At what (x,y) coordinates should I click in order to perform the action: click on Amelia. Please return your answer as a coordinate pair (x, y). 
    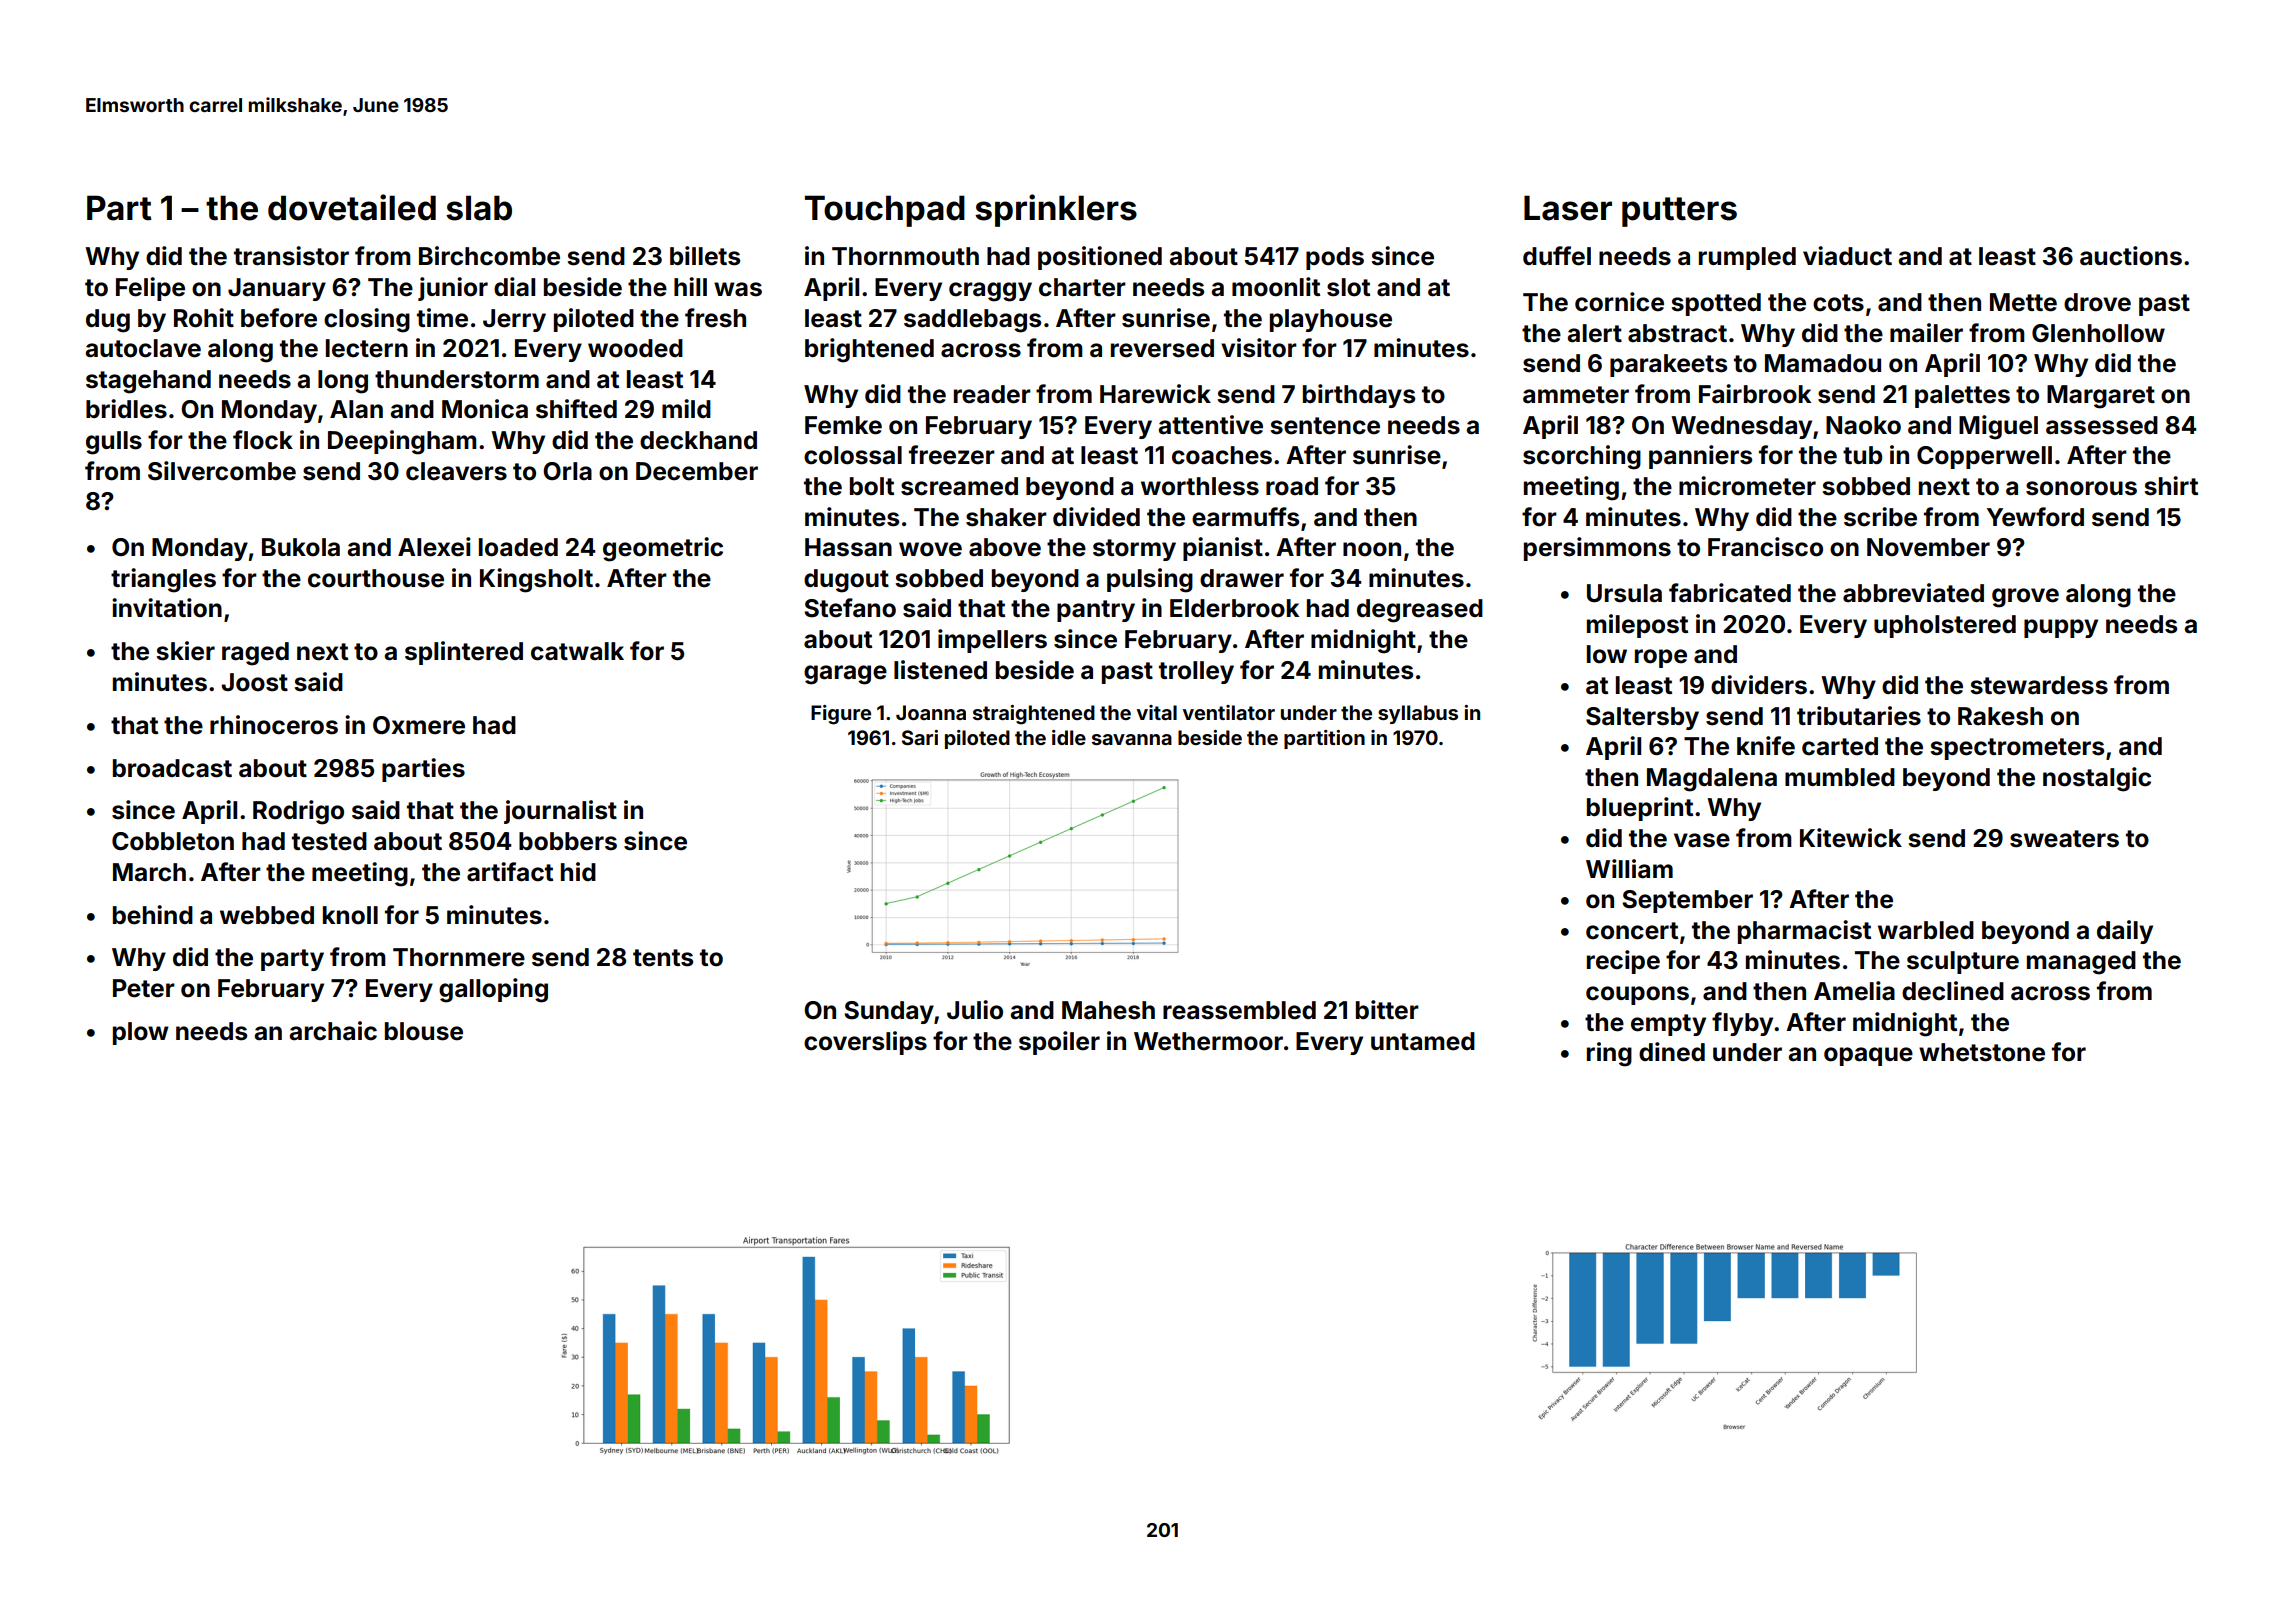
    Looking at the image, I should click on (1854, 991).
